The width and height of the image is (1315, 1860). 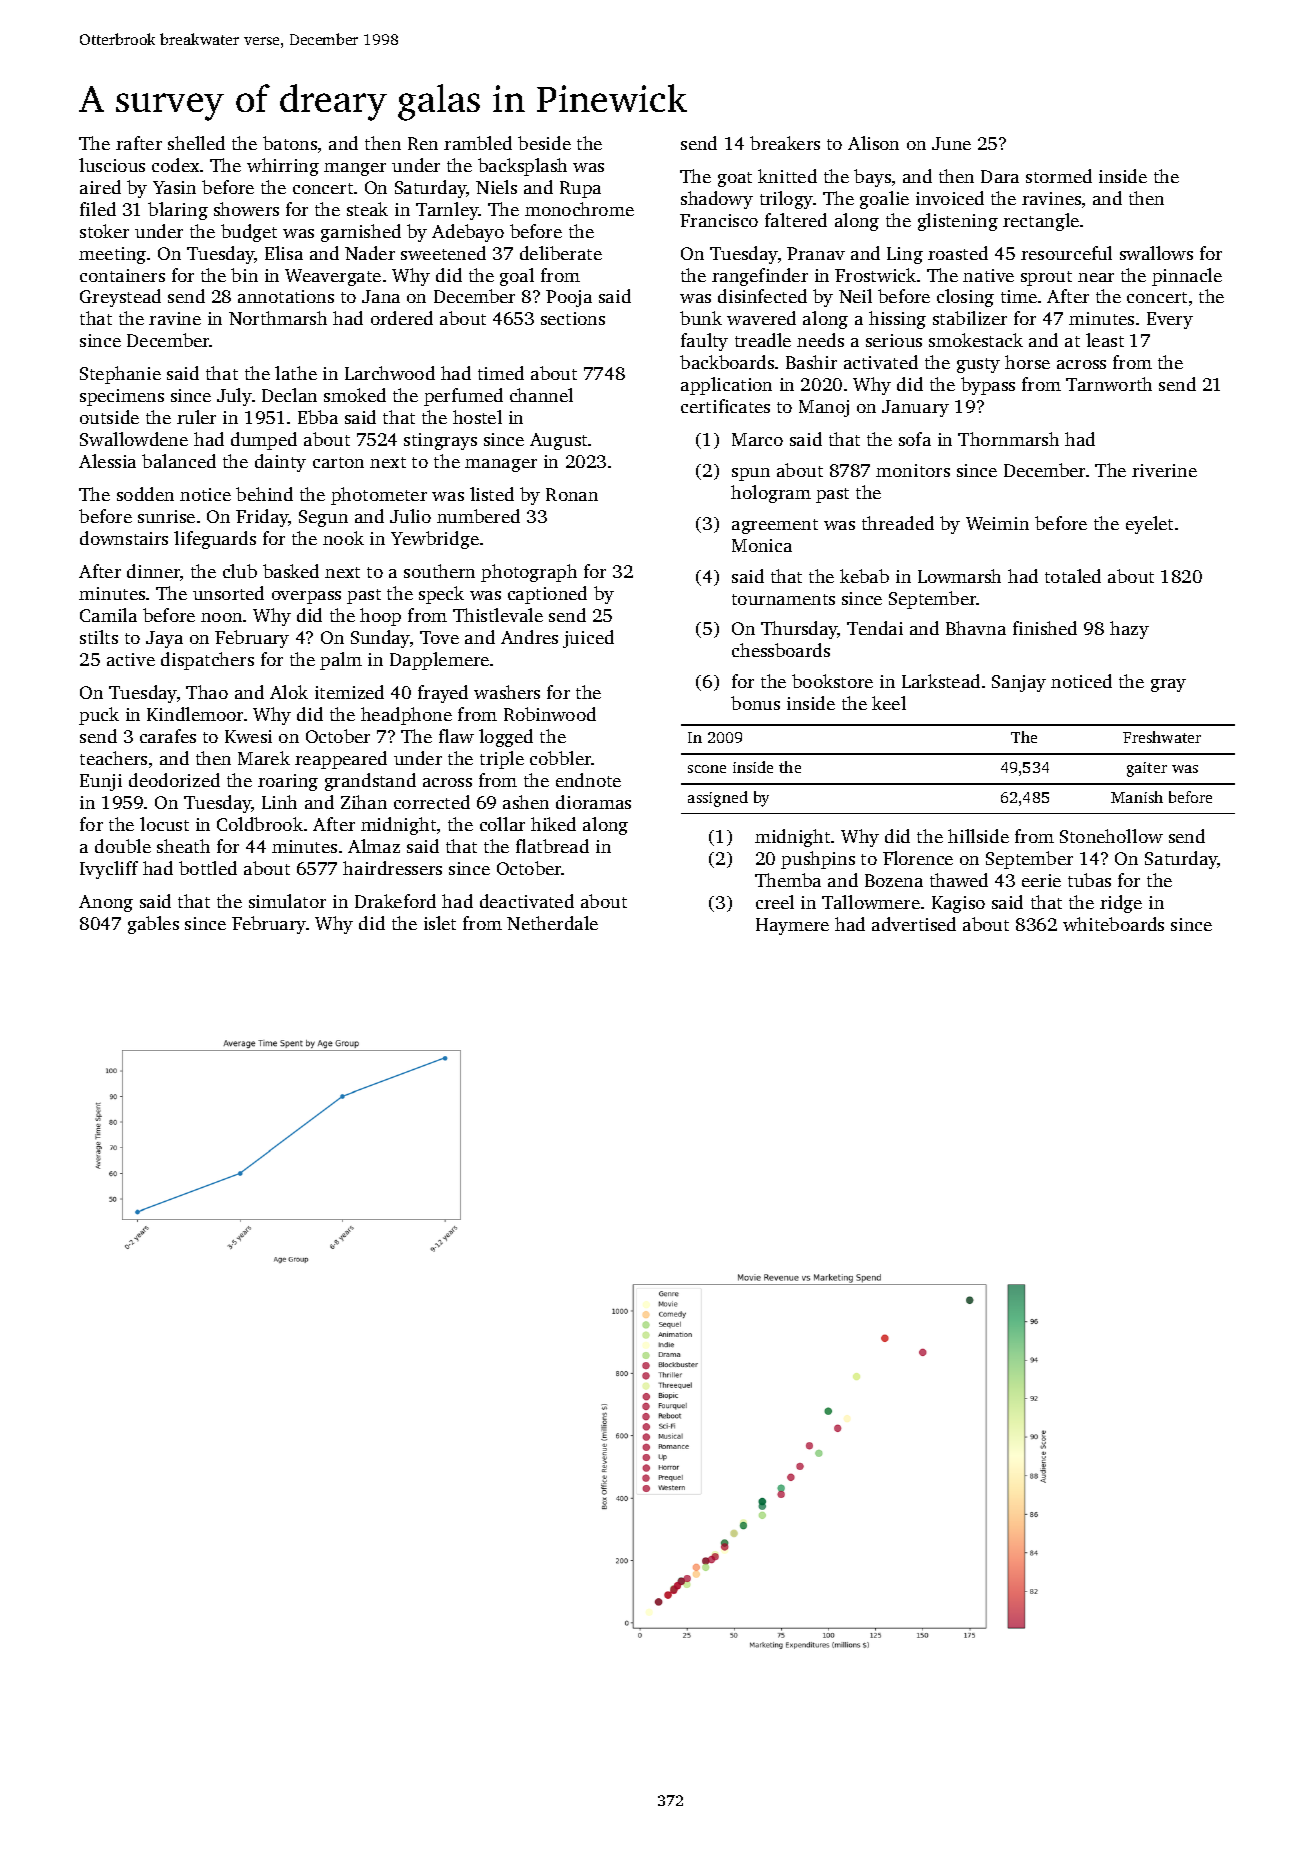 What do you see at coordinates (196, 143) in the image?
I see `shelled` at bounding box center [196, 143].
